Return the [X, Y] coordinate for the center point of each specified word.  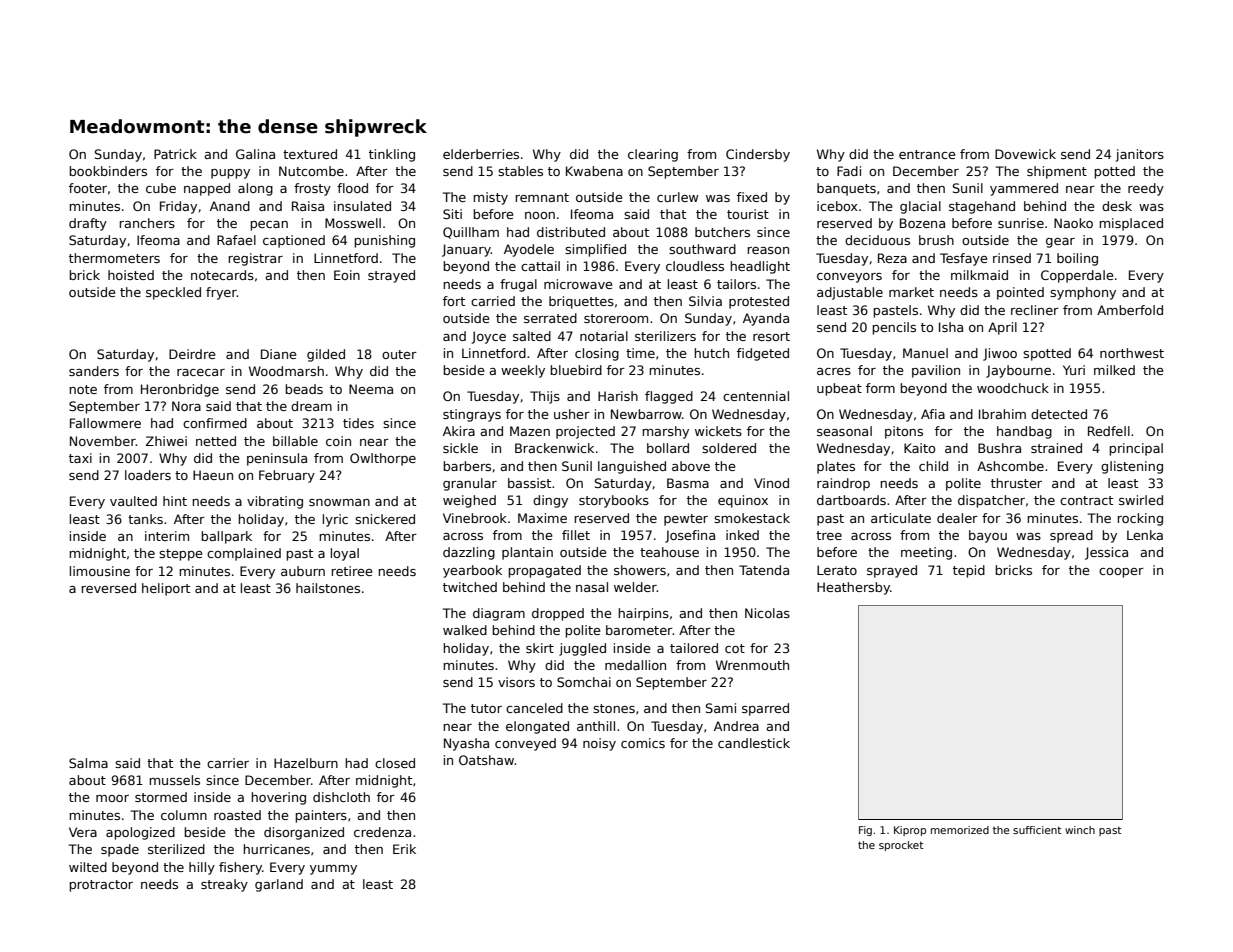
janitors [1140, 155]
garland [279, 885]
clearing [653, 155]
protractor [101, 886]
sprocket [901, 846]
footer [88, 188]
